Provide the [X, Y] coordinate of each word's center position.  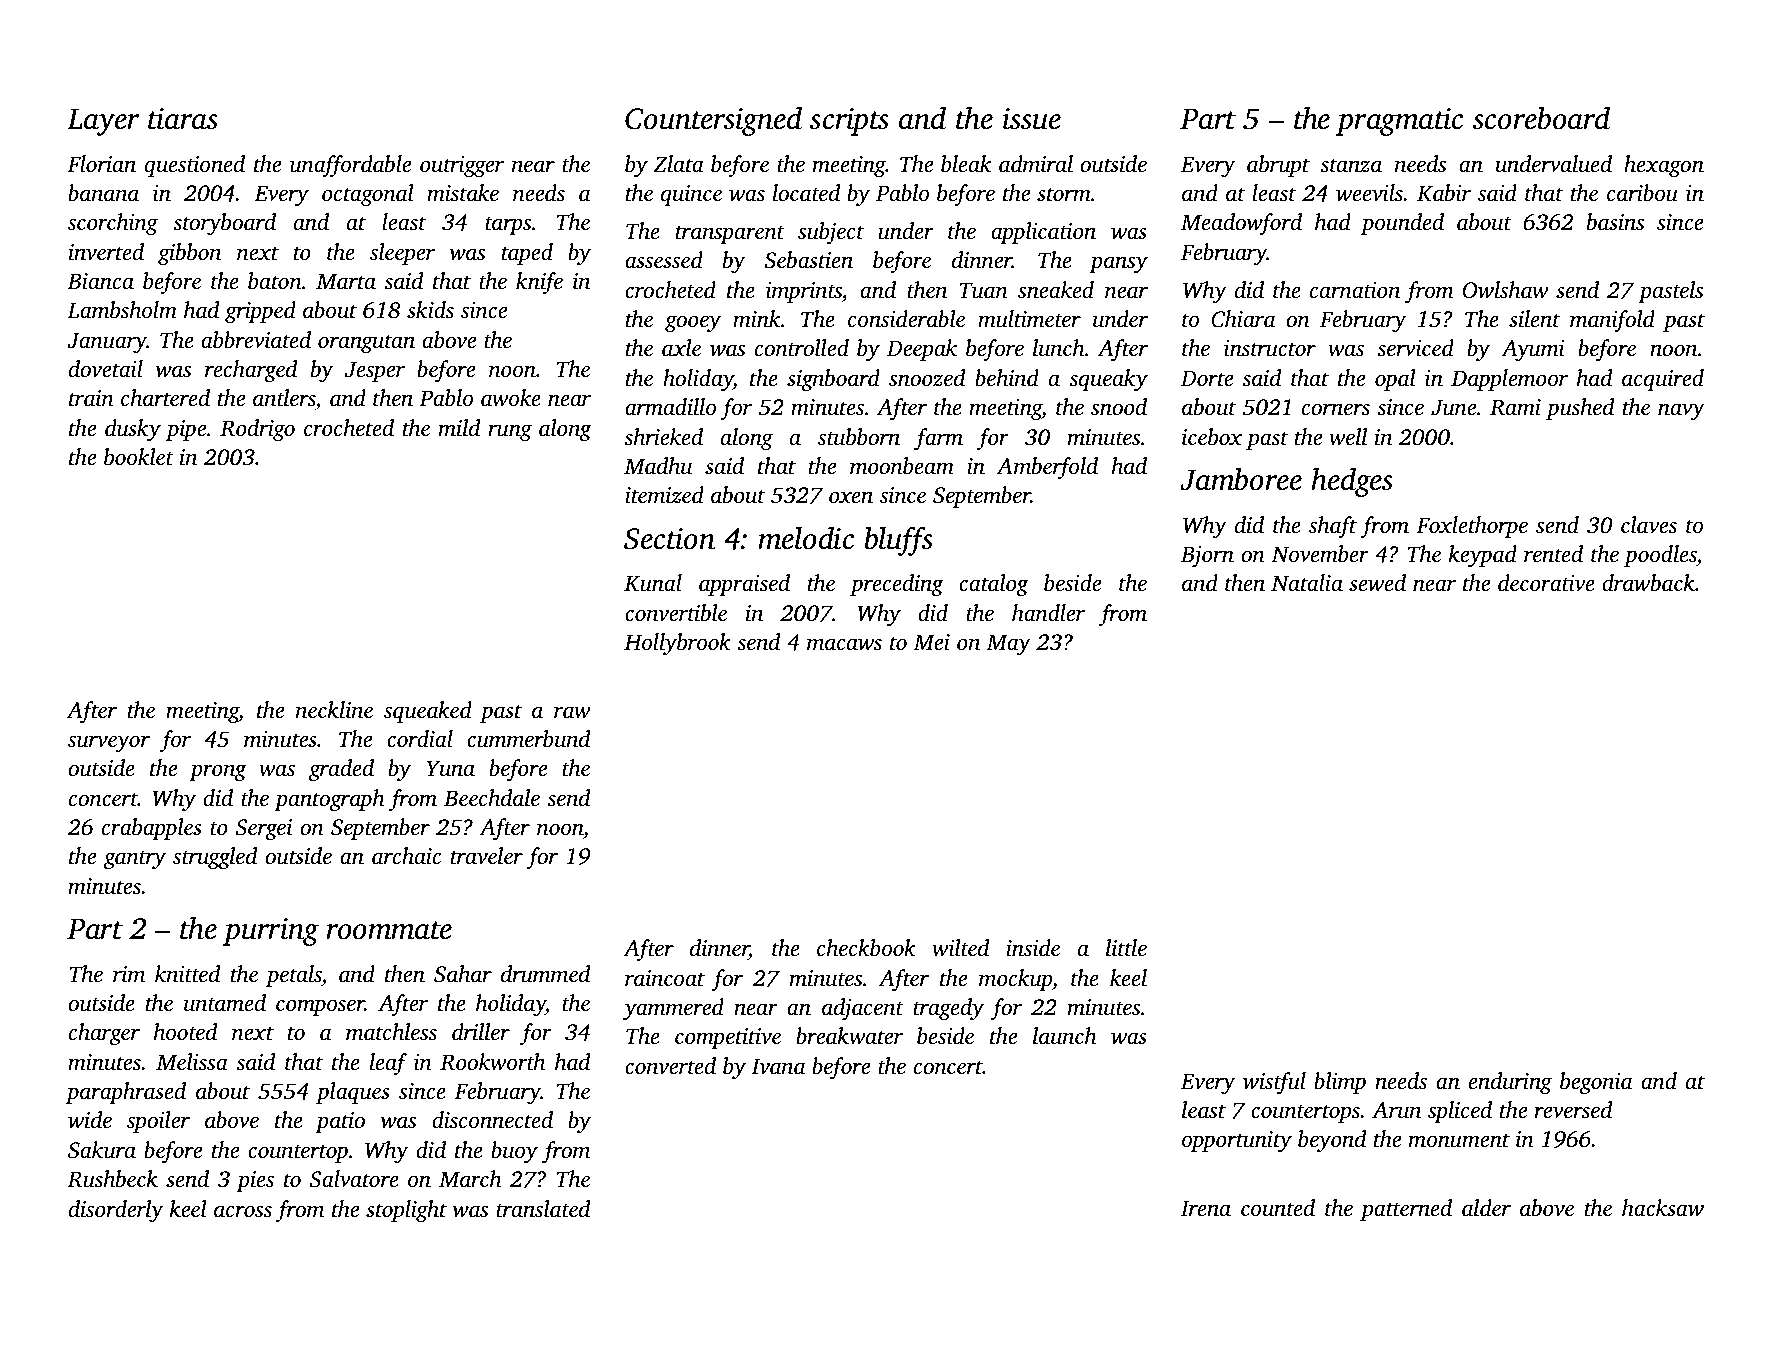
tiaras [183, 119]
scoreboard [1541, 118]
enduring [1510, 1083]
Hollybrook [677, 644]
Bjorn [1207, 556]
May [1008, 644]
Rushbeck [112, 1179]
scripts [849, 122]
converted [670, 1066]
